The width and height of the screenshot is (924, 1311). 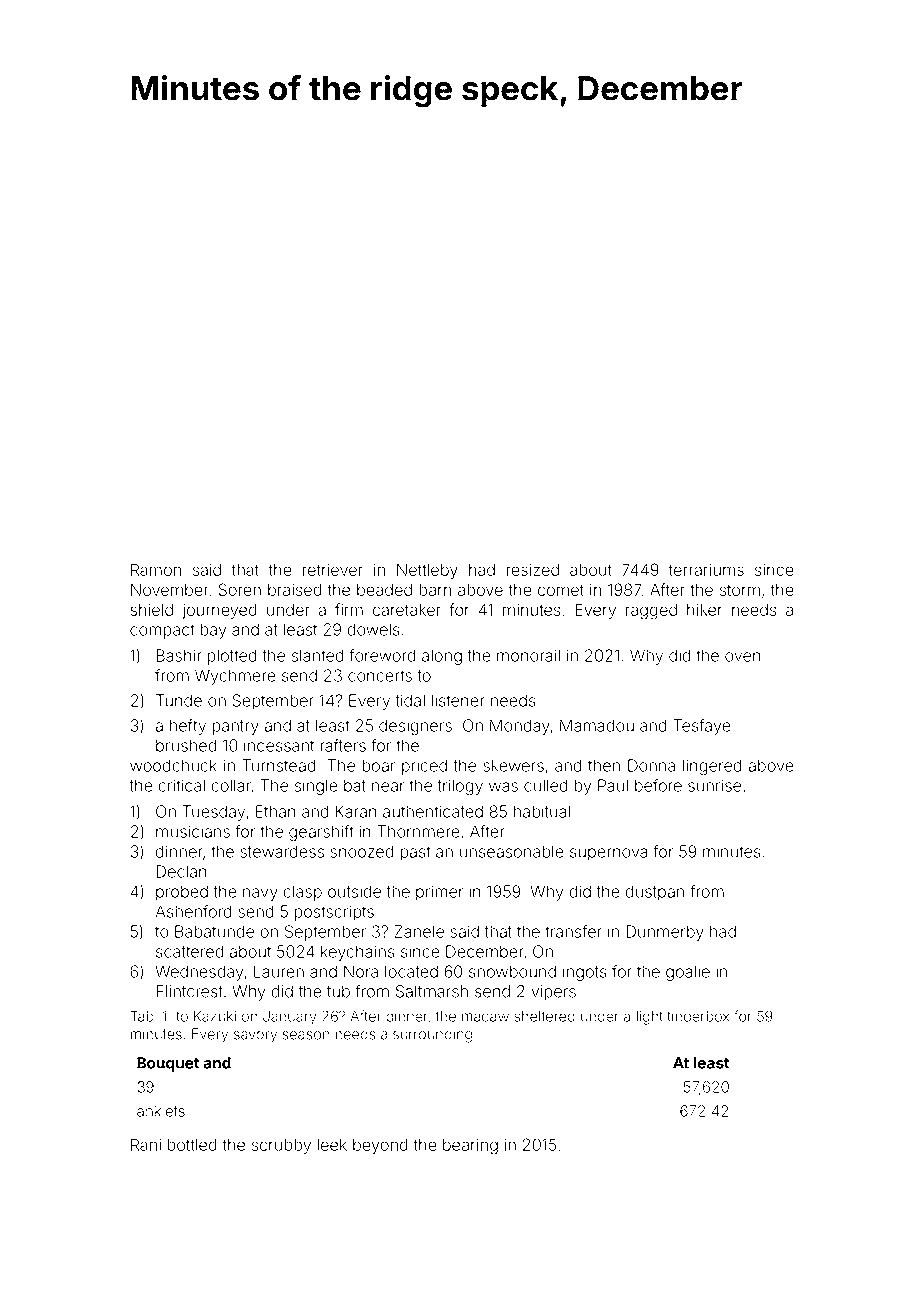 I want to click on macaw, so click(x=485, y=1017).
